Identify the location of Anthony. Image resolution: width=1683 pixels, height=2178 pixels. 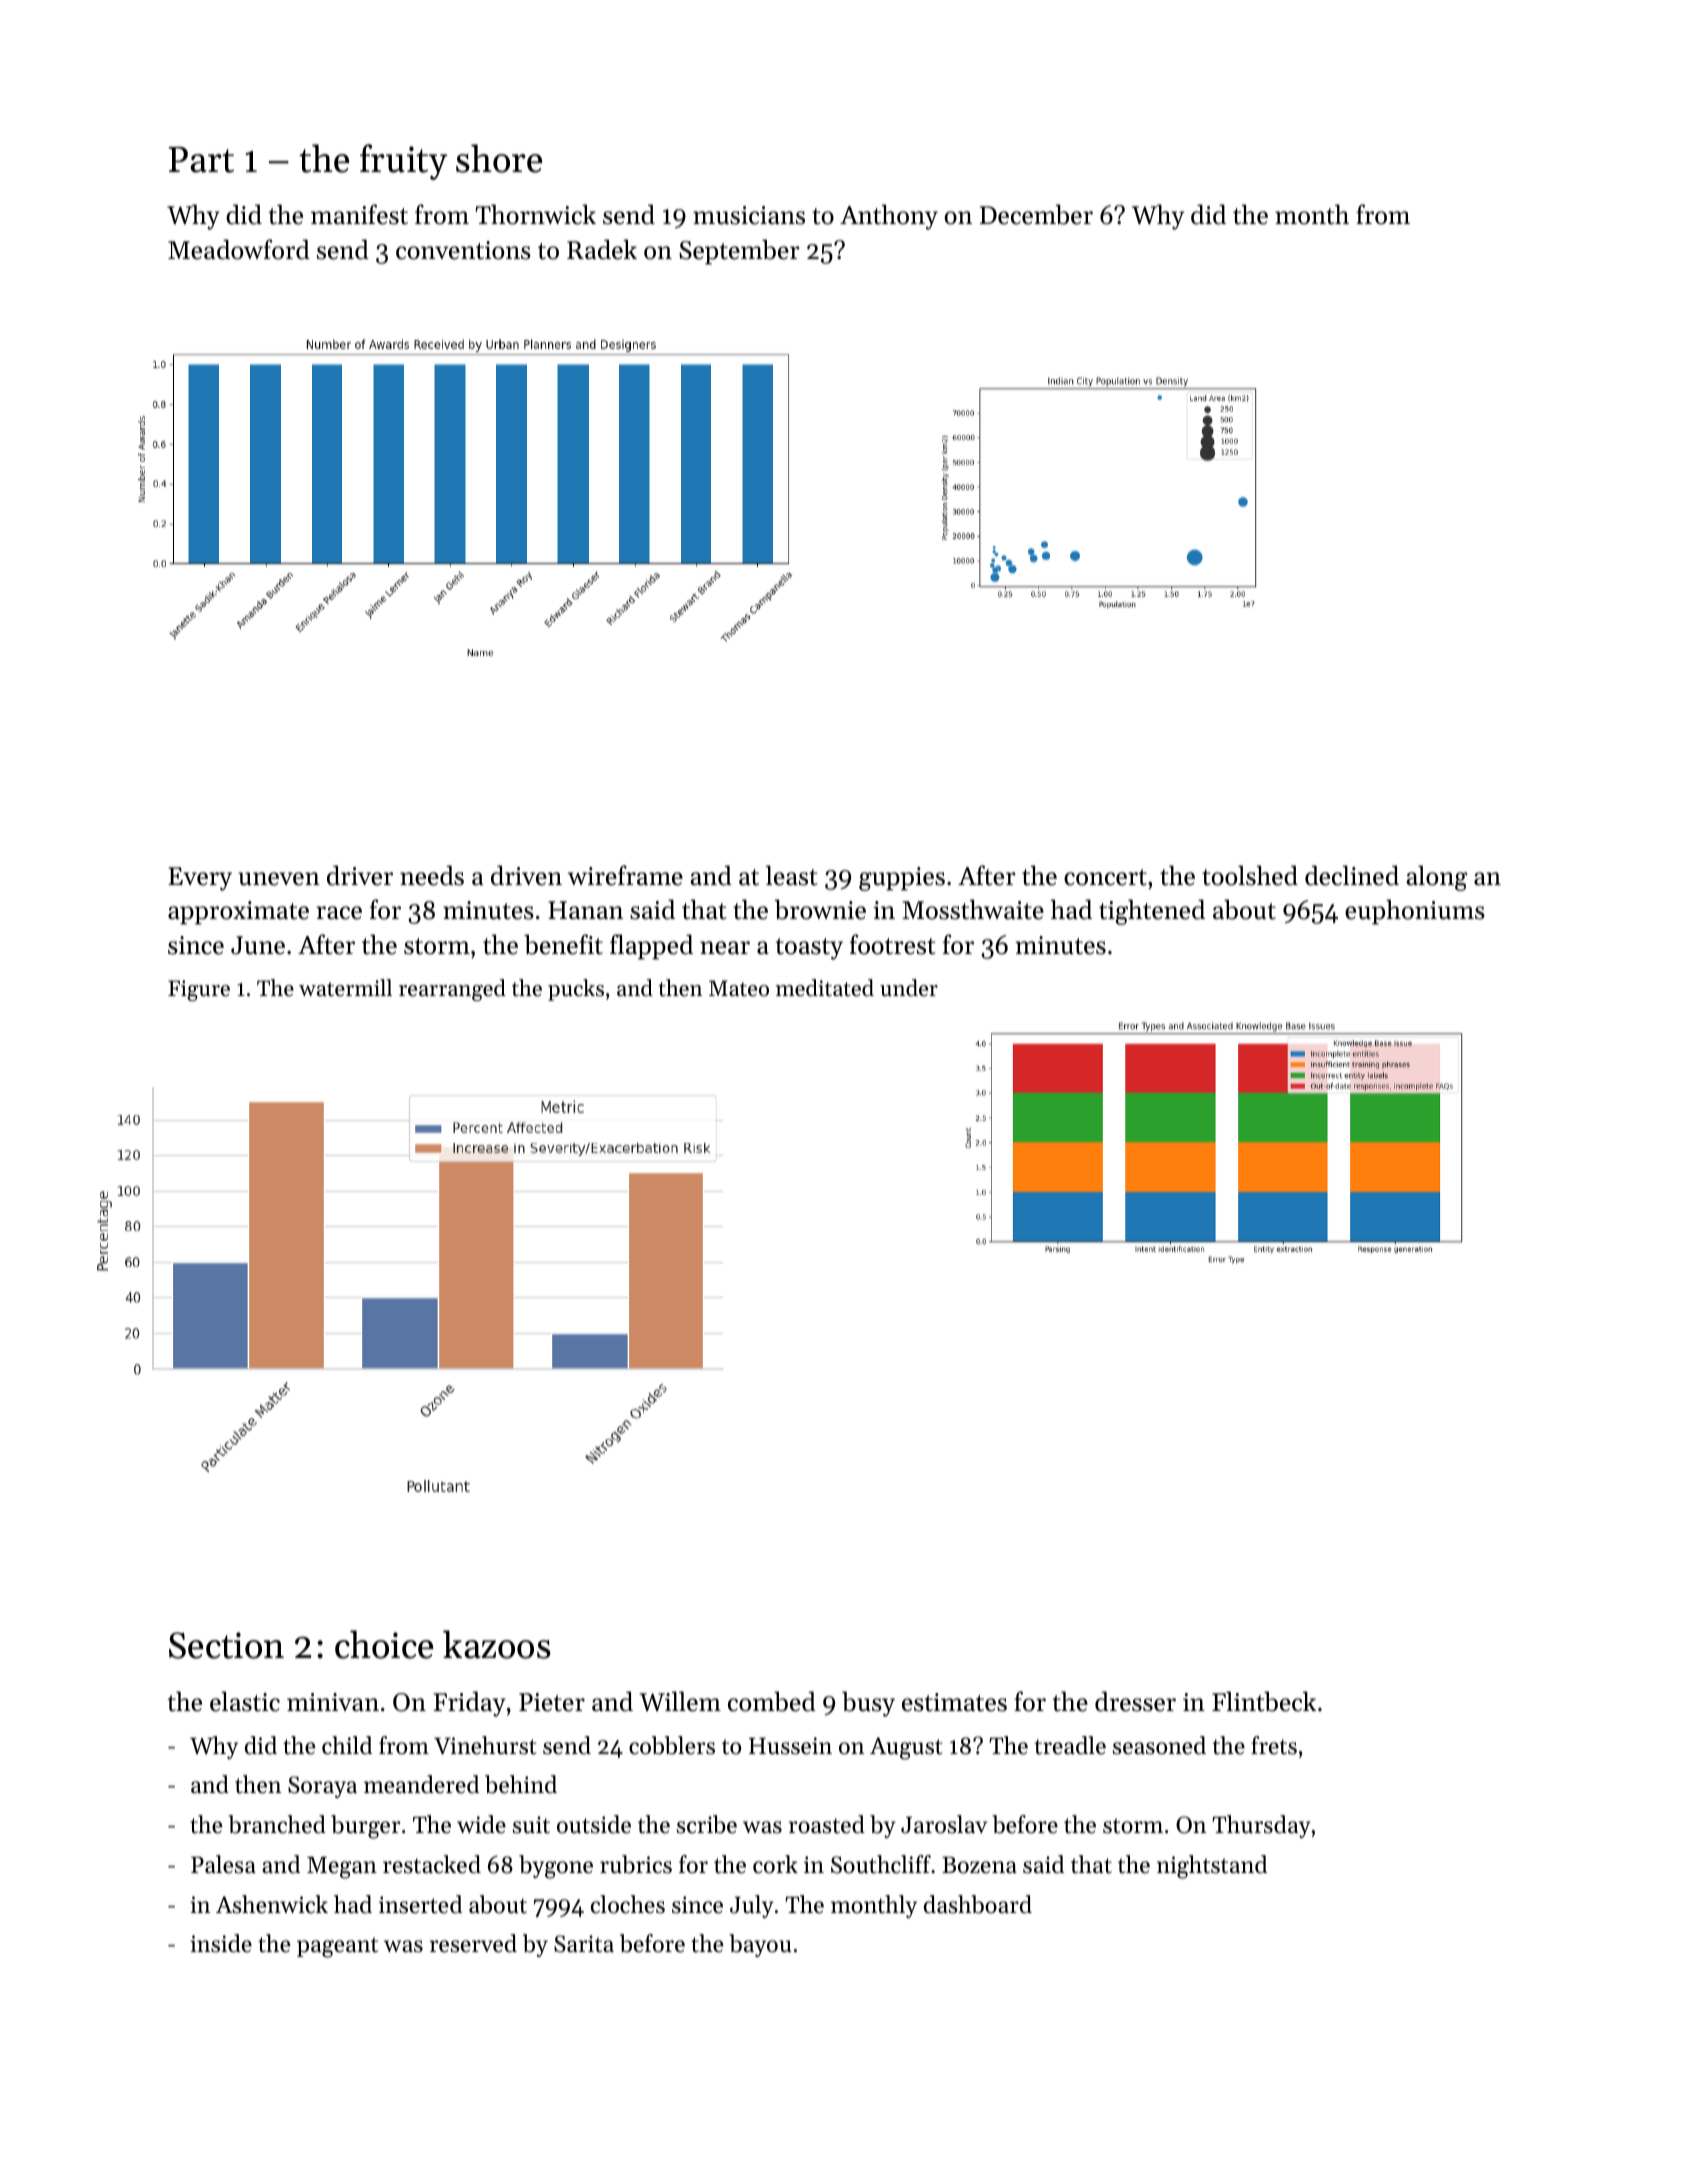
(889, 217).
